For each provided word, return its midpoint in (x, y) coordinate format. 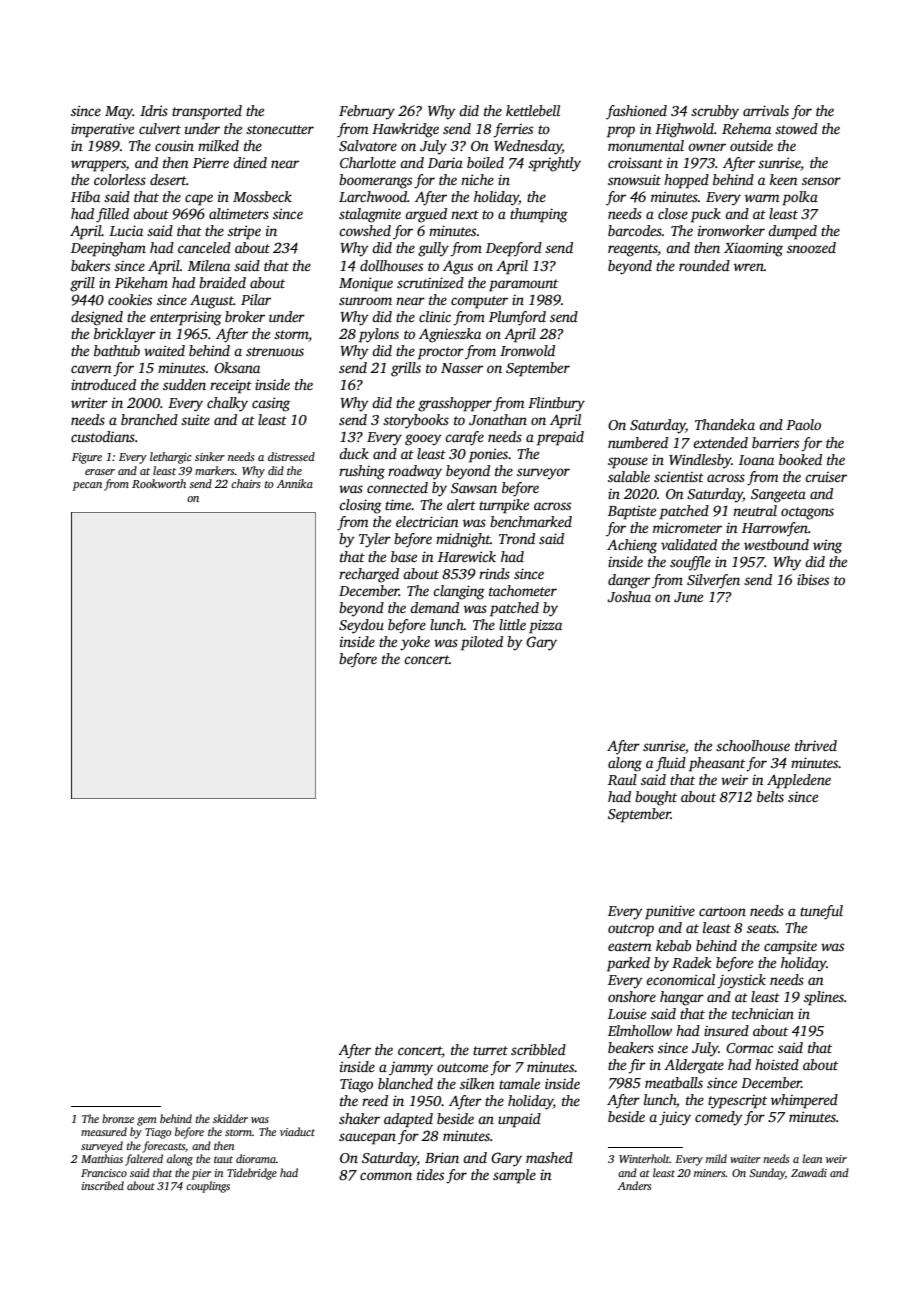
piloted (482, 643)
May (119, 113)
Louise (627, 1013)
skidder (230, 1118)
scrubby (715, 112)
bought (656, 798)
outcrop (631, 930)
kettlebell (533, 110)
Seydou (361, 626)
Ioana (756, 460)
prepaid (560, 438)
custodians (103, 436)
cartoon (722, 911)
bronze (118, 1118)
